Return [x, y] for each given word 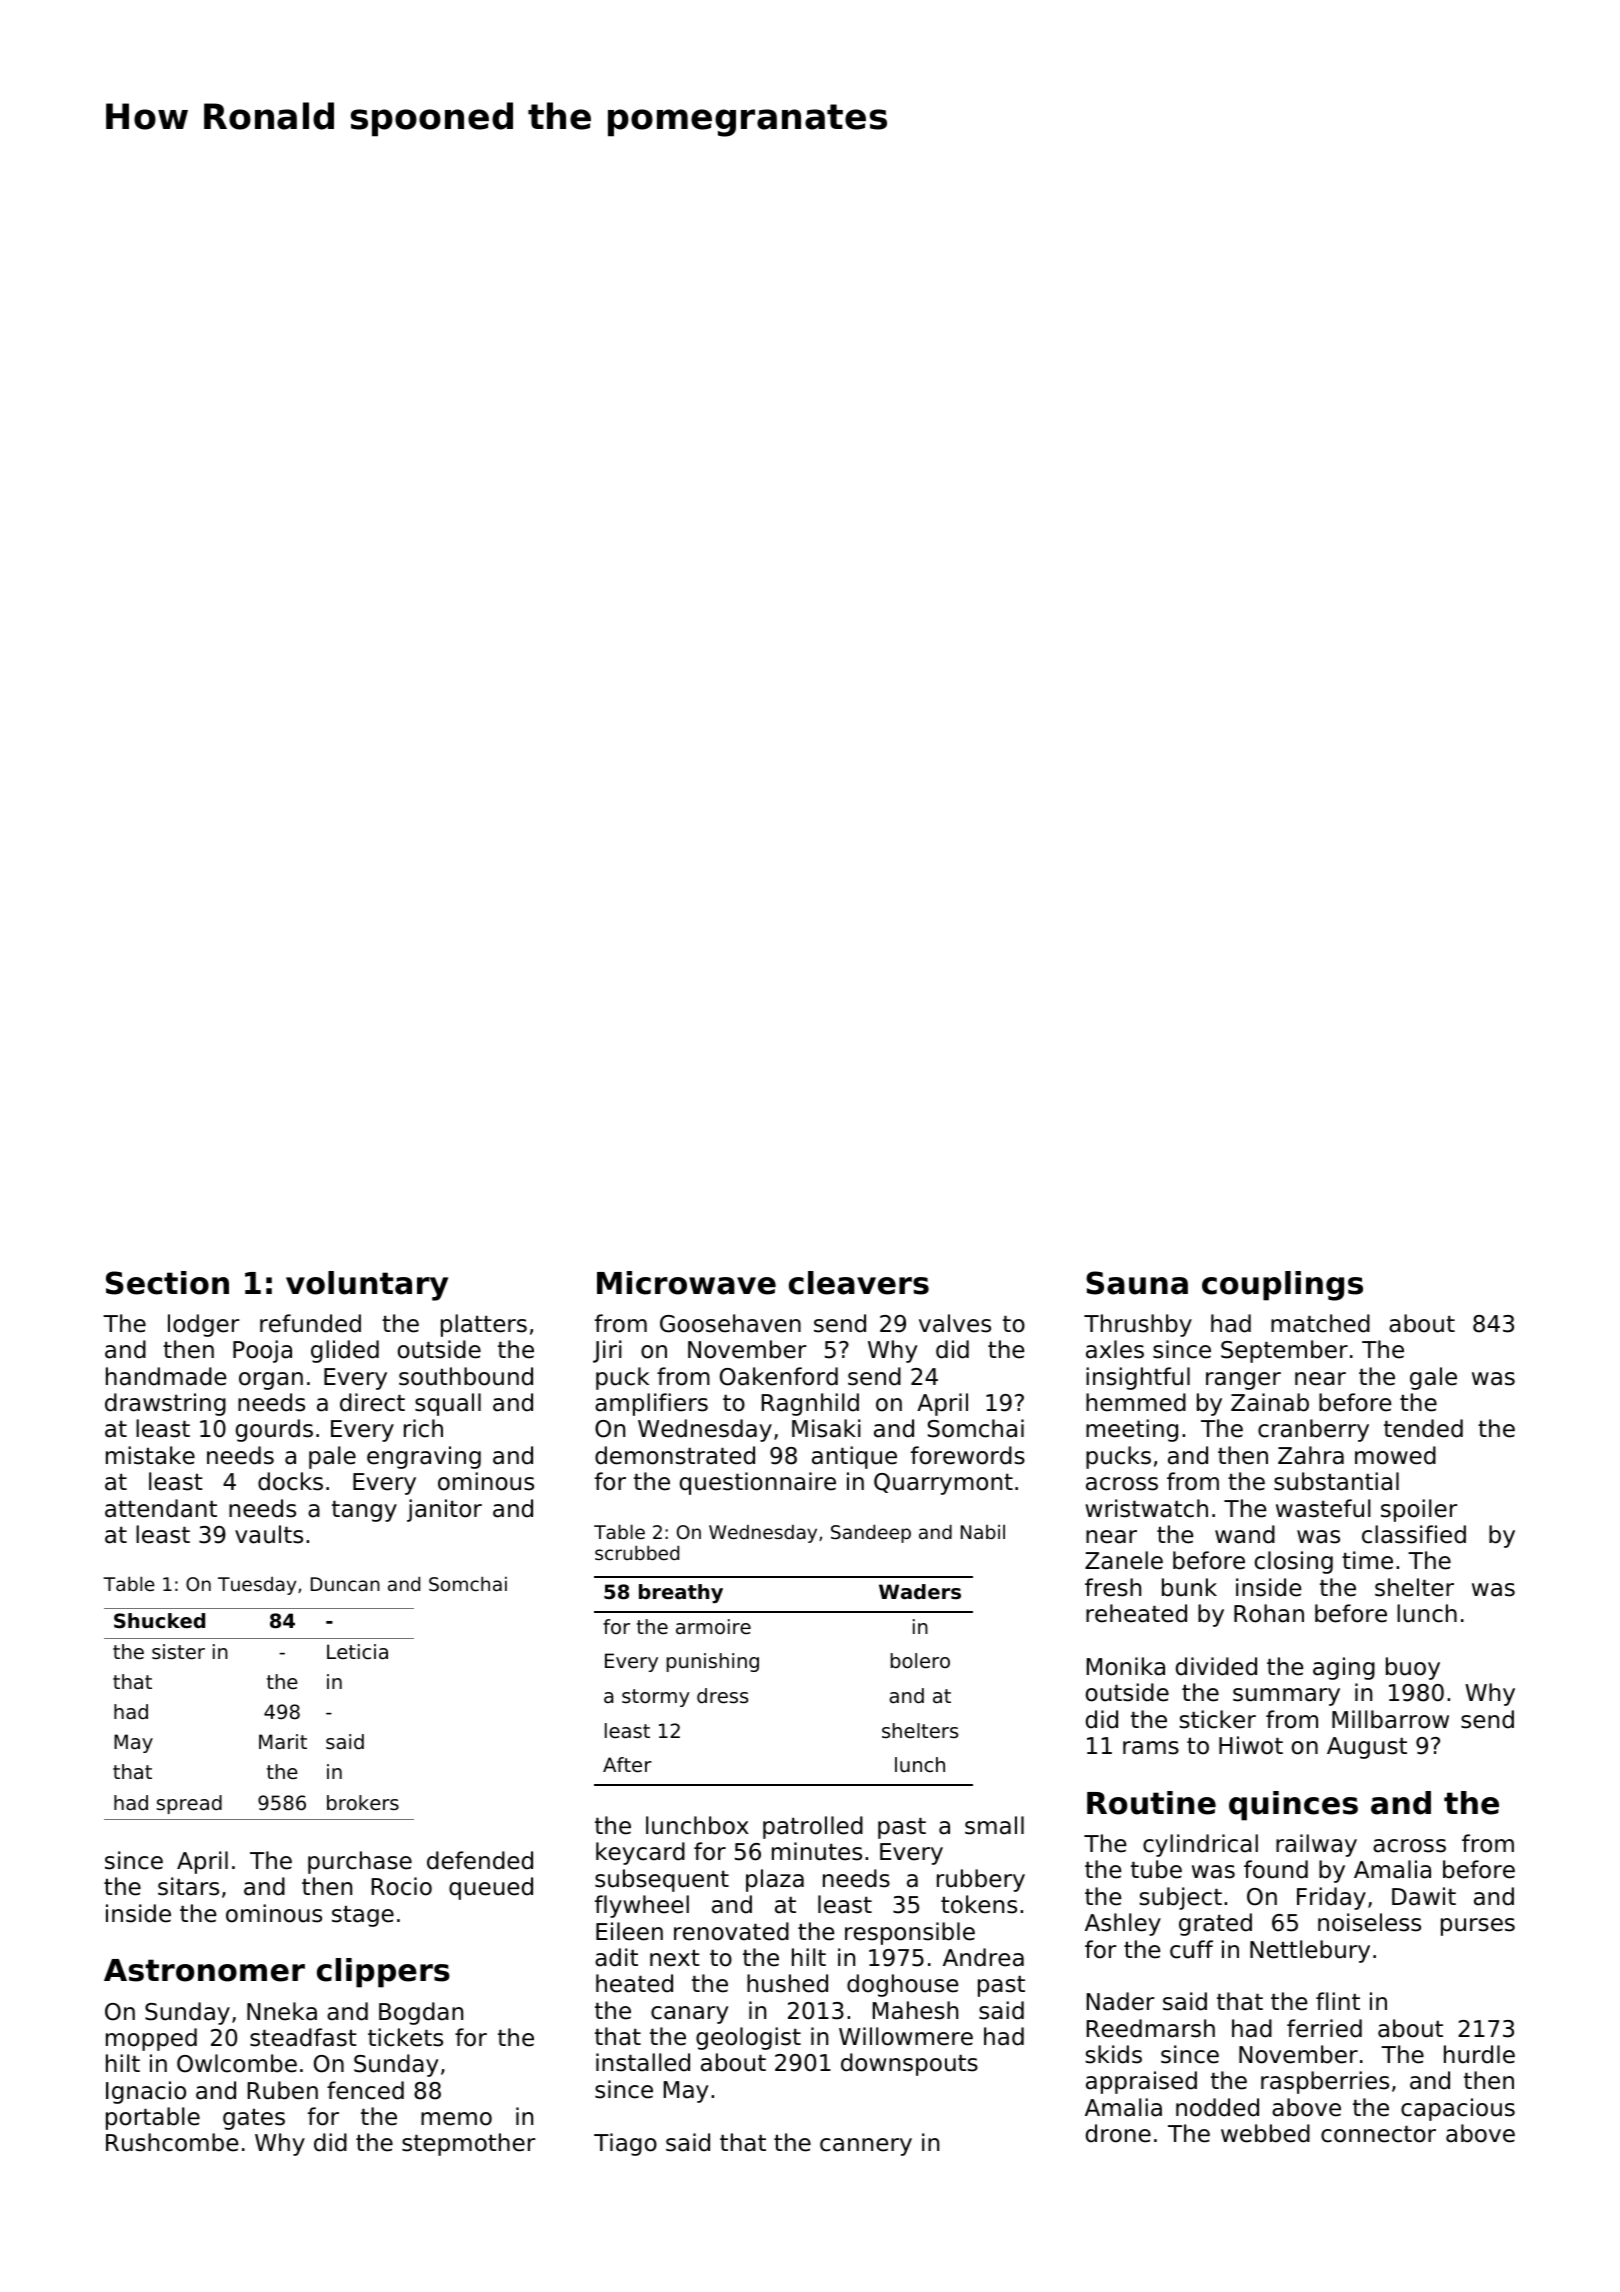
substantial [1336, 1481]
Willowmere [906, 2036]
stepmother [468, 2144]
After [627, 1765]
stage [363, 1916]
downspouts [909, 2064]
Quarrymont [943, 1484]
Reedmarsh [1151, 2028]
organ [271, 1381]
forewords [968, 1455]
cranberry [1313, 1430]
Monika [1126, 1666]
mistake [150, 1455]
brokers [363, 1803]
